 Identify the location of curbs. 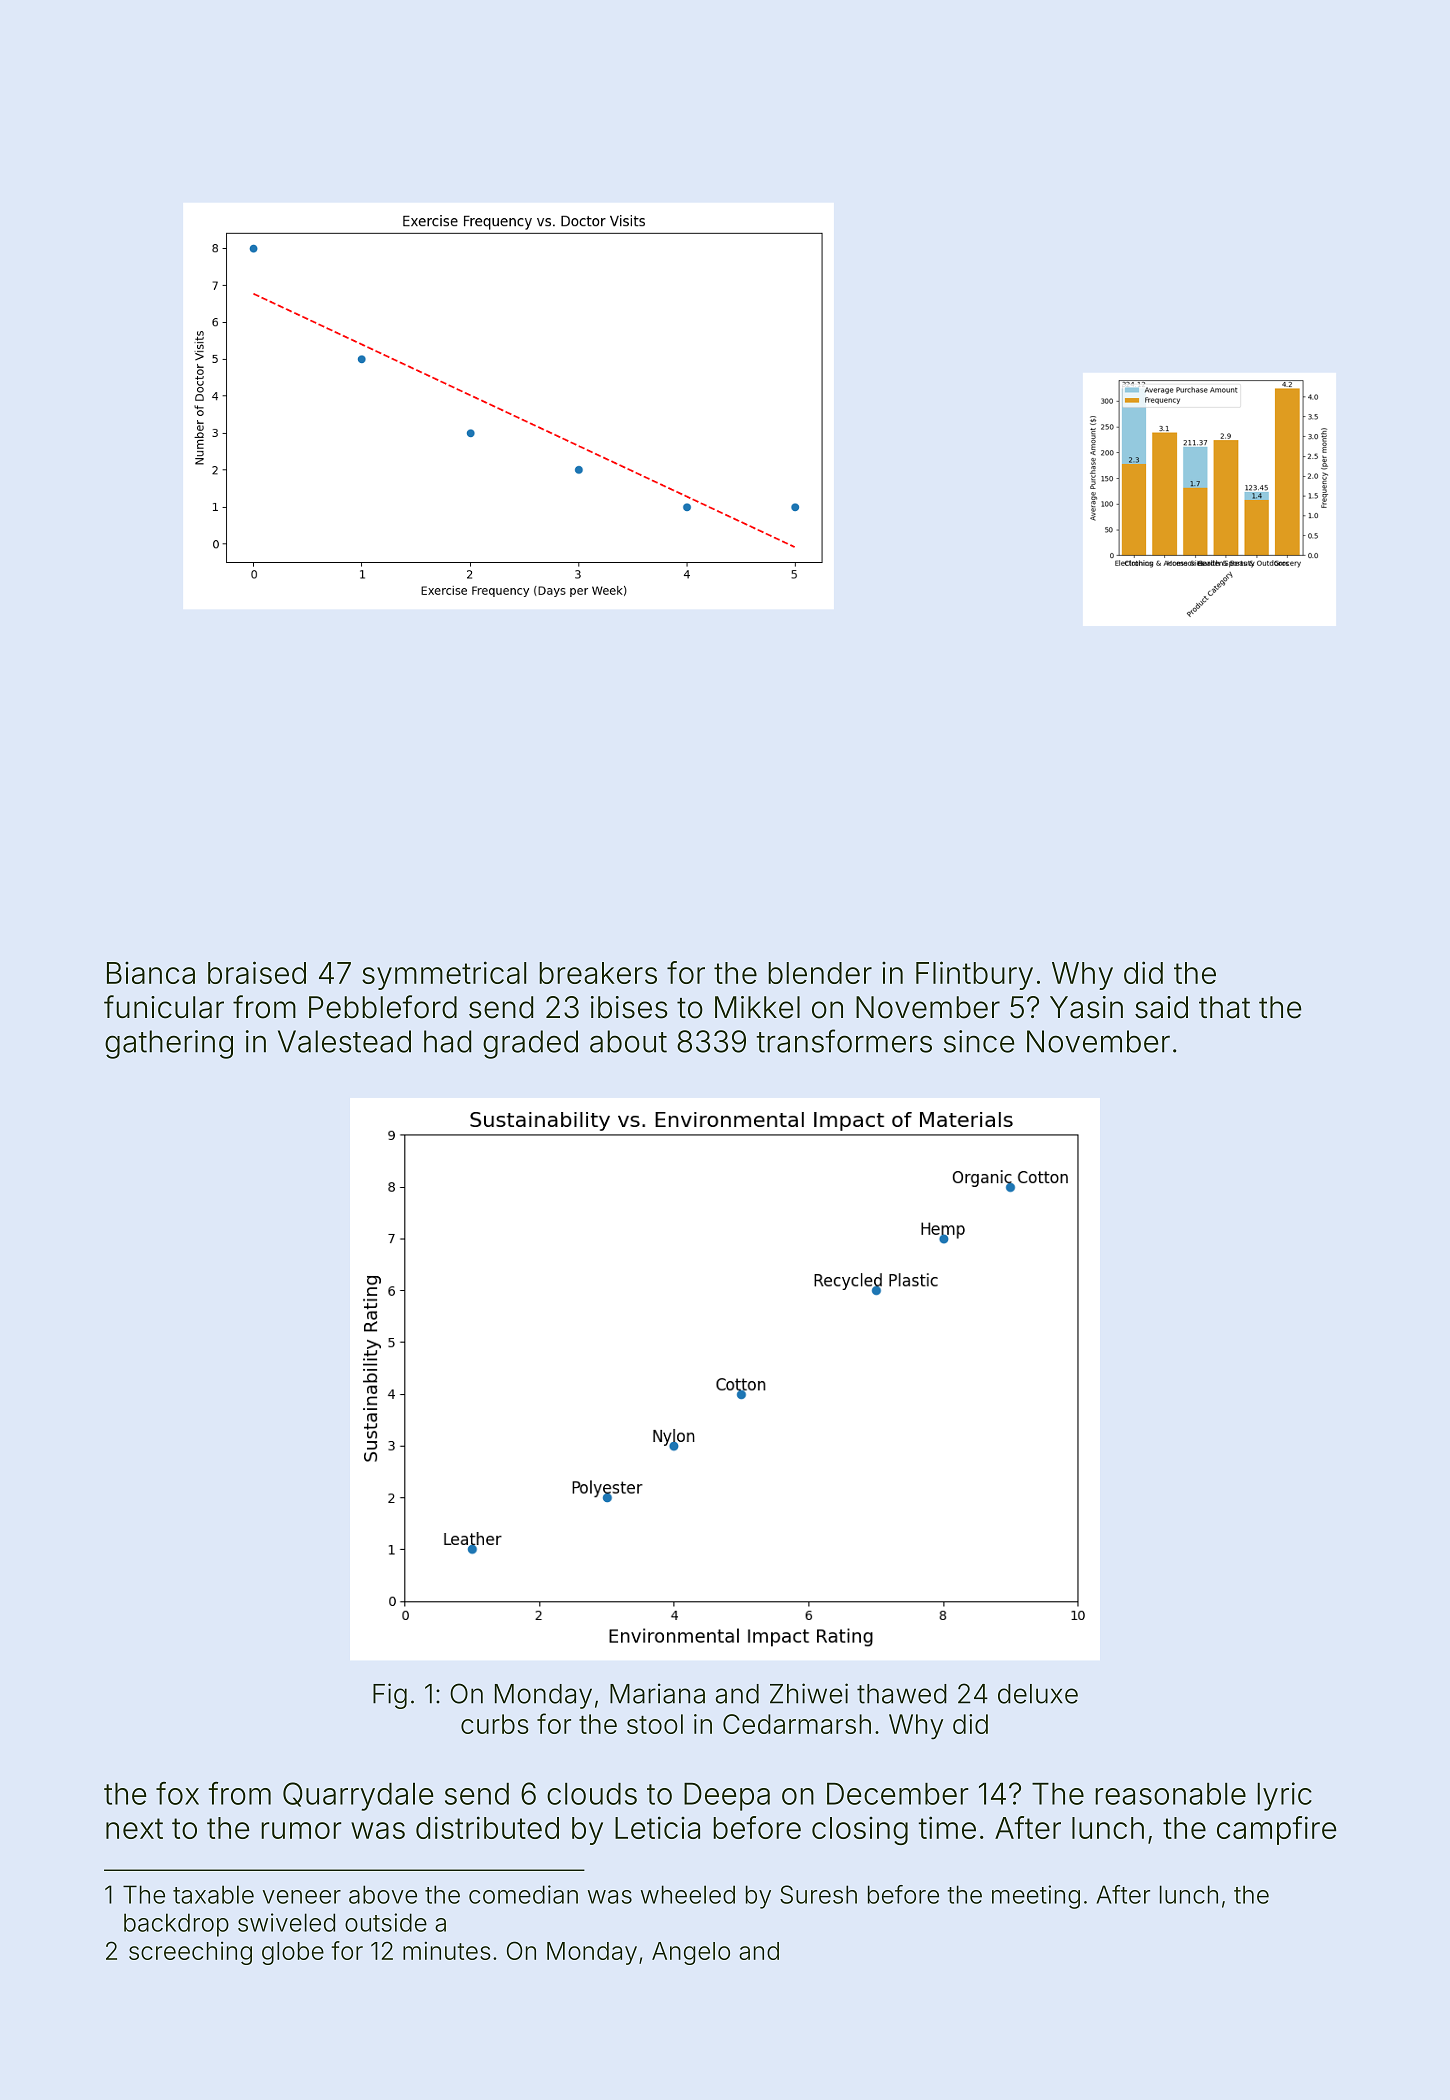
(494, 1724).
